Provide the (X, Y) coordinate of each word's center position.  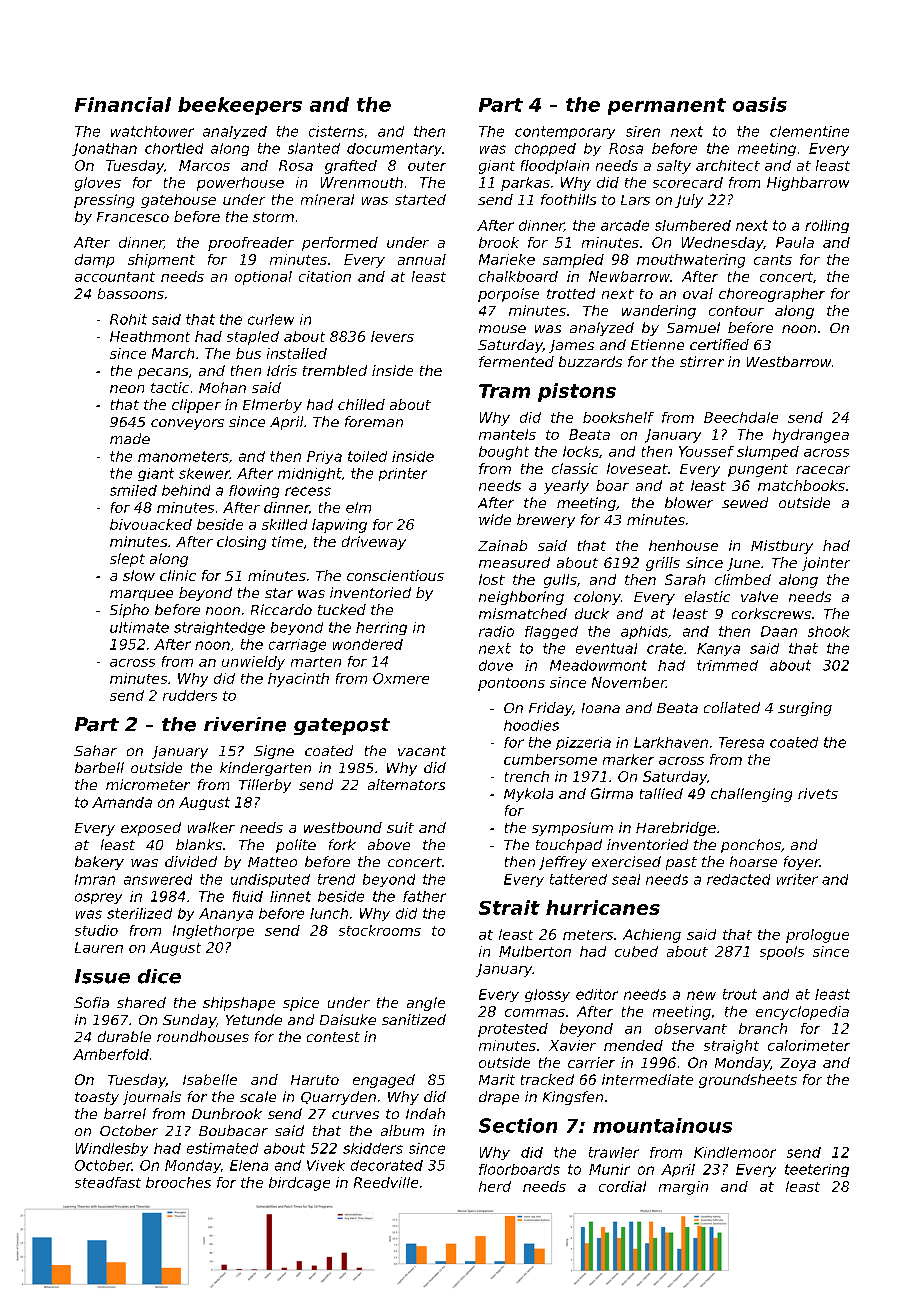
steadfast (108, 1182)
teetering (817, 1170)
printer (403, 474)
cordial (622, 1186)
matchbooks (801, 485)
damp (94, 261)
